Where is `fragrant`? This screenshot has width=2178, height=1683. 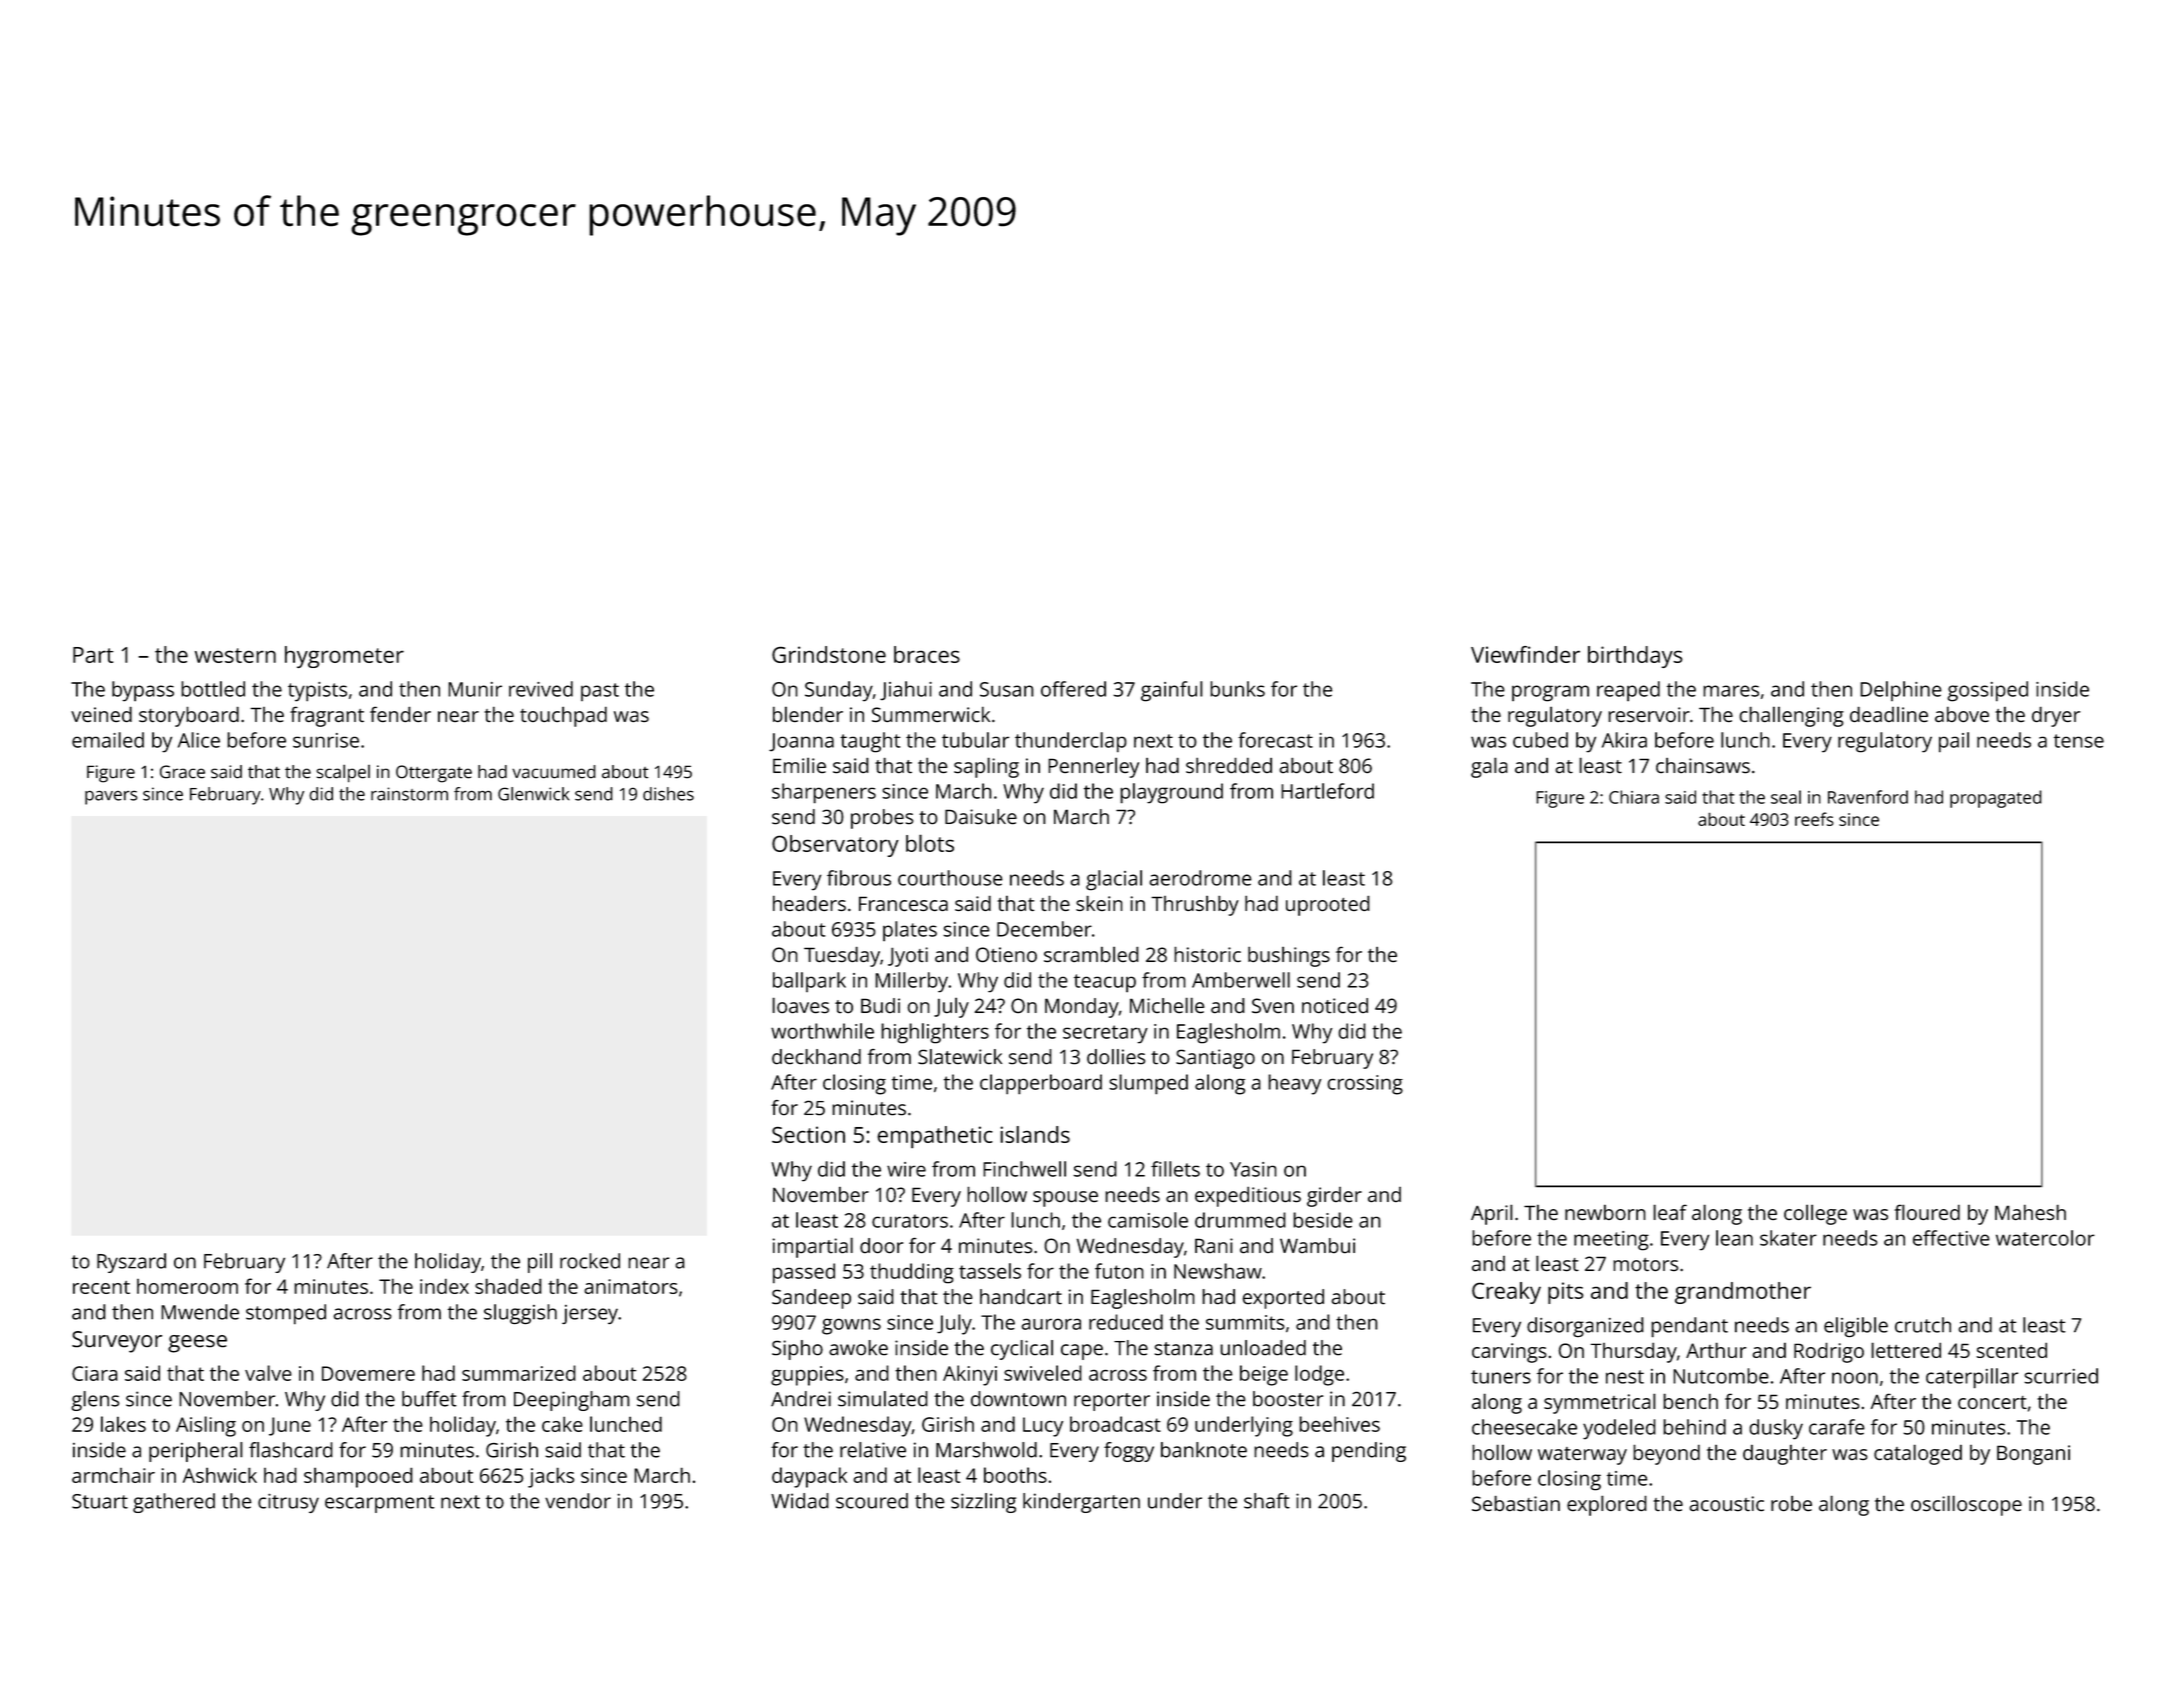 fragrant is located at coordinates (327, 716).
